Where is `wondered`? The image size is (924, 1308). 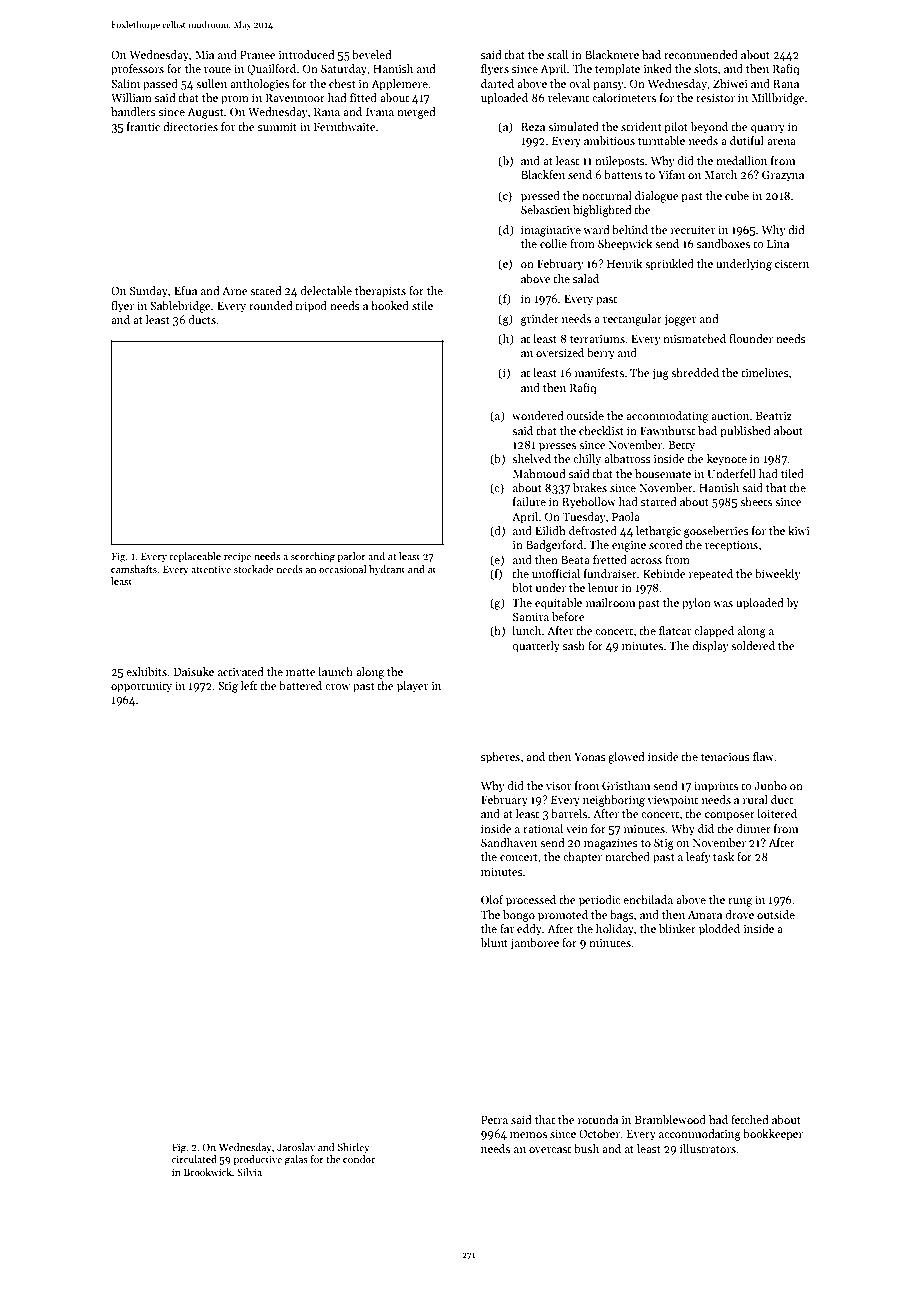 wondered is located at coordinates (538, 415).
